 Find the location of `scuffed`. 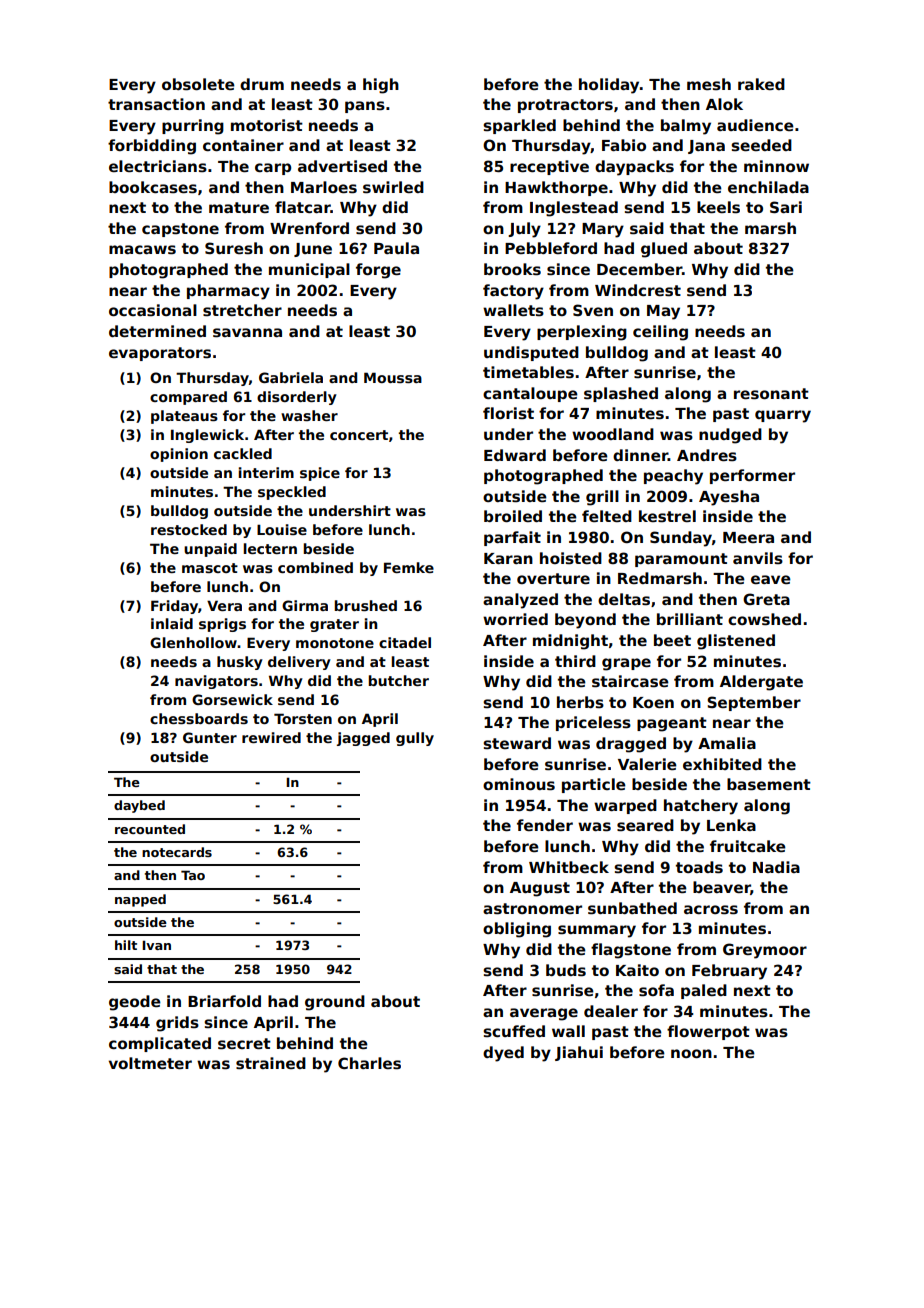

scuffed is located at coordinates (514, 1031).
